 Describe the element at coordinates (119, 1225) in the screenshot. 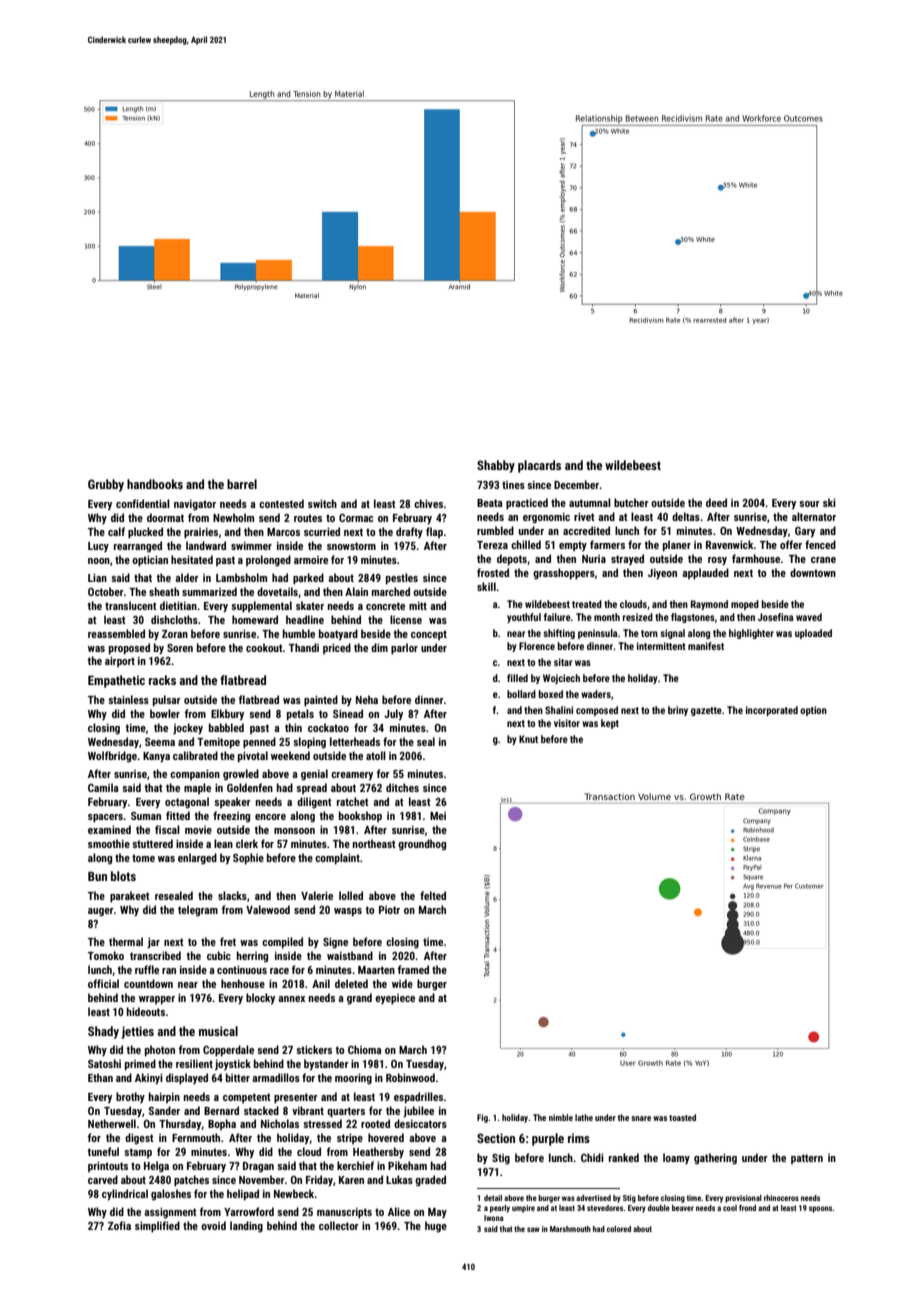

I see `Zofia` at that location.
